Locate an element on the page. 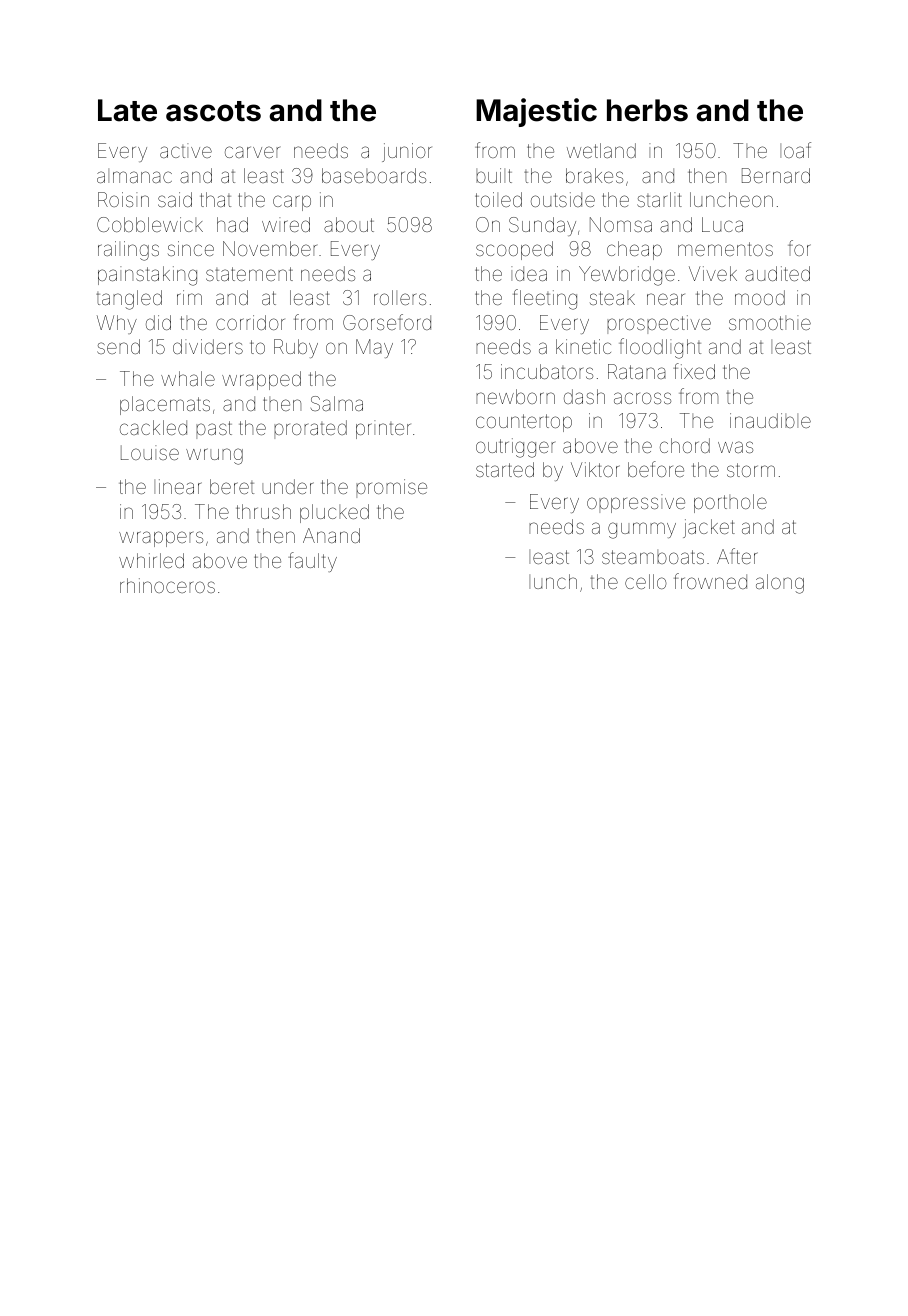 This image has height=1316, width=908. Late is located at coordinates (127, 110).
